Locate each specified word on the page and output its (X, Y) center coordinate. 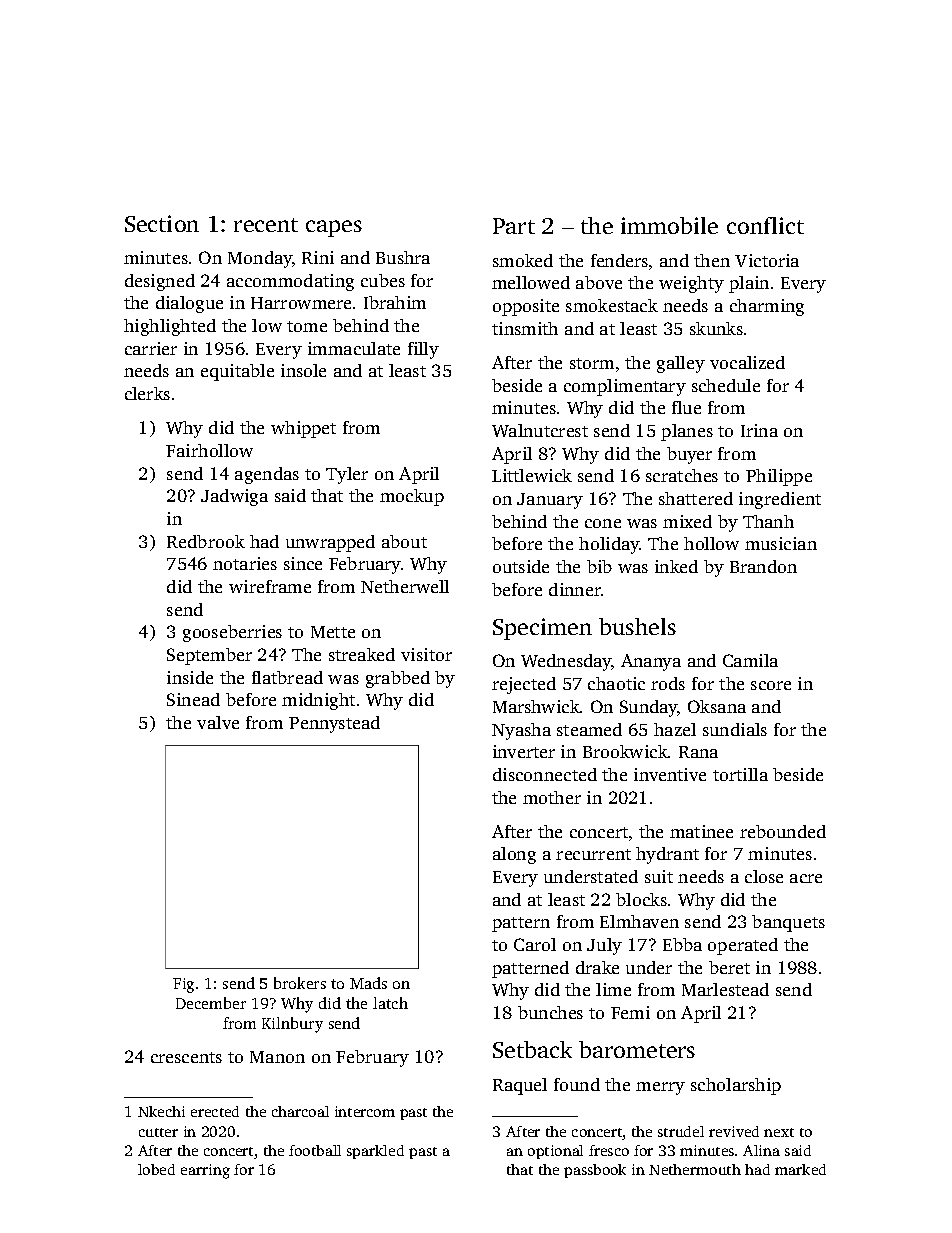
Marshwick (536, 706)
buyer (689, 455)
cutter (158, 1132)
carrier (151, 348)
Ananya (651, 662)
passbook (595, 1171)
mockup (412, 497)
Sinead (193, 699)
